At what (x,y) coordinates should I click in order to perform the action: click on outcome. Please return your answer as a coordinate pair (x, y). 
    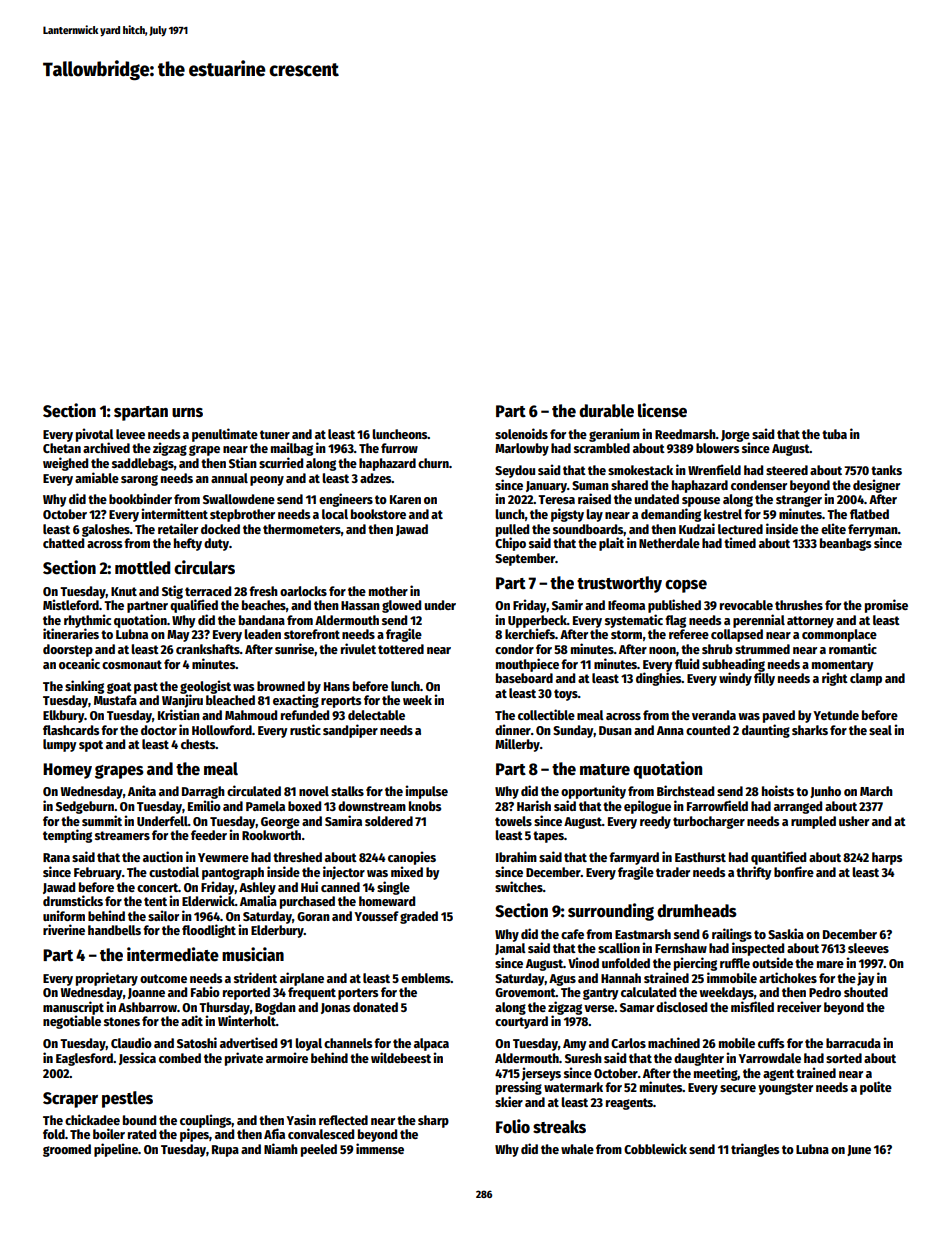
    Looking at the image, I should click on (163, 978).
